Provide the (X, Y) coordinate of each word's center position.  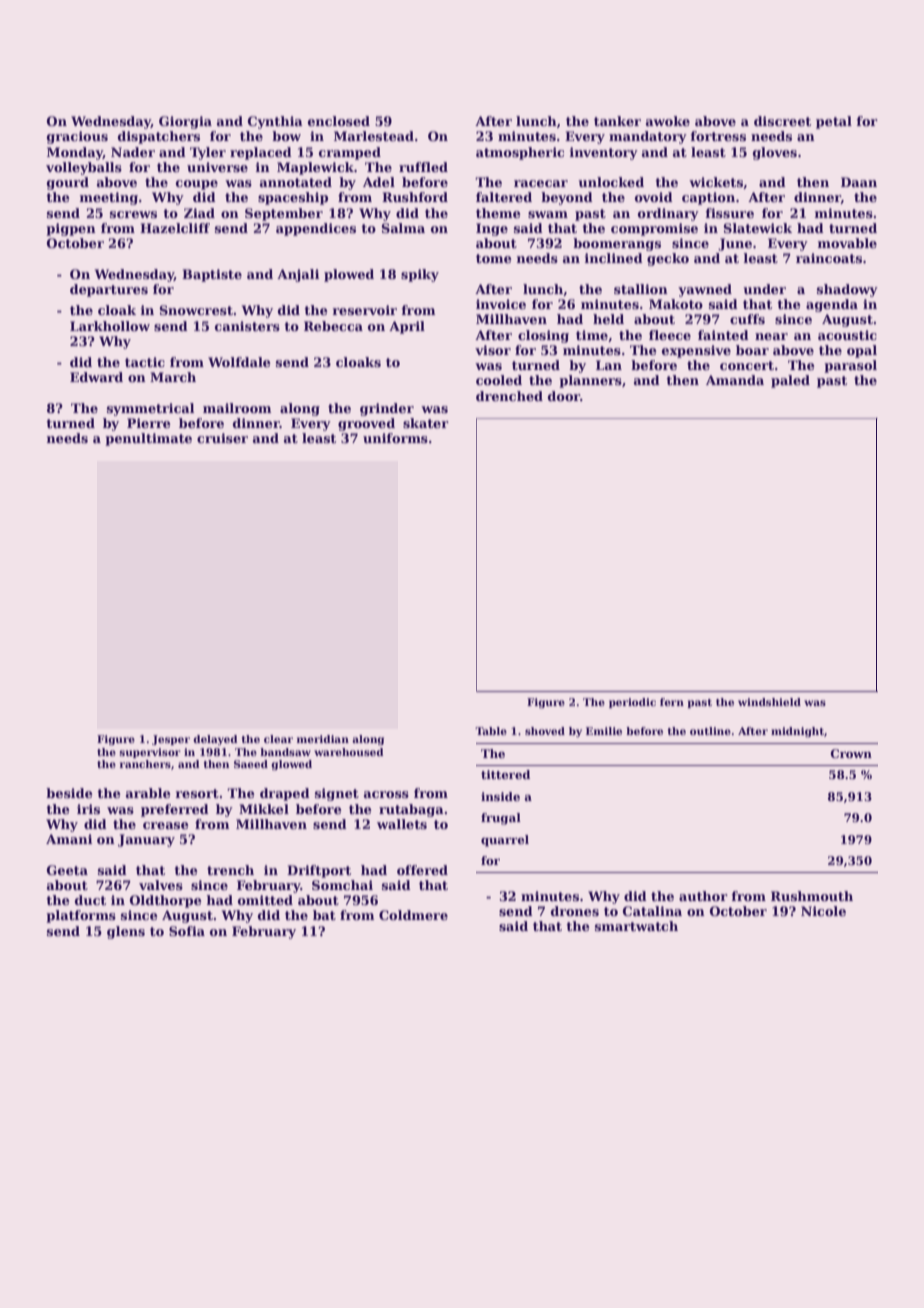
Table (491, 731)
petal (834, 122)
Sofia (187, 931)
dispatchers (159, 137)
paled (790, 381)
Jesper (171, 740)
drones (575, 911)
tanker (617, 121)
